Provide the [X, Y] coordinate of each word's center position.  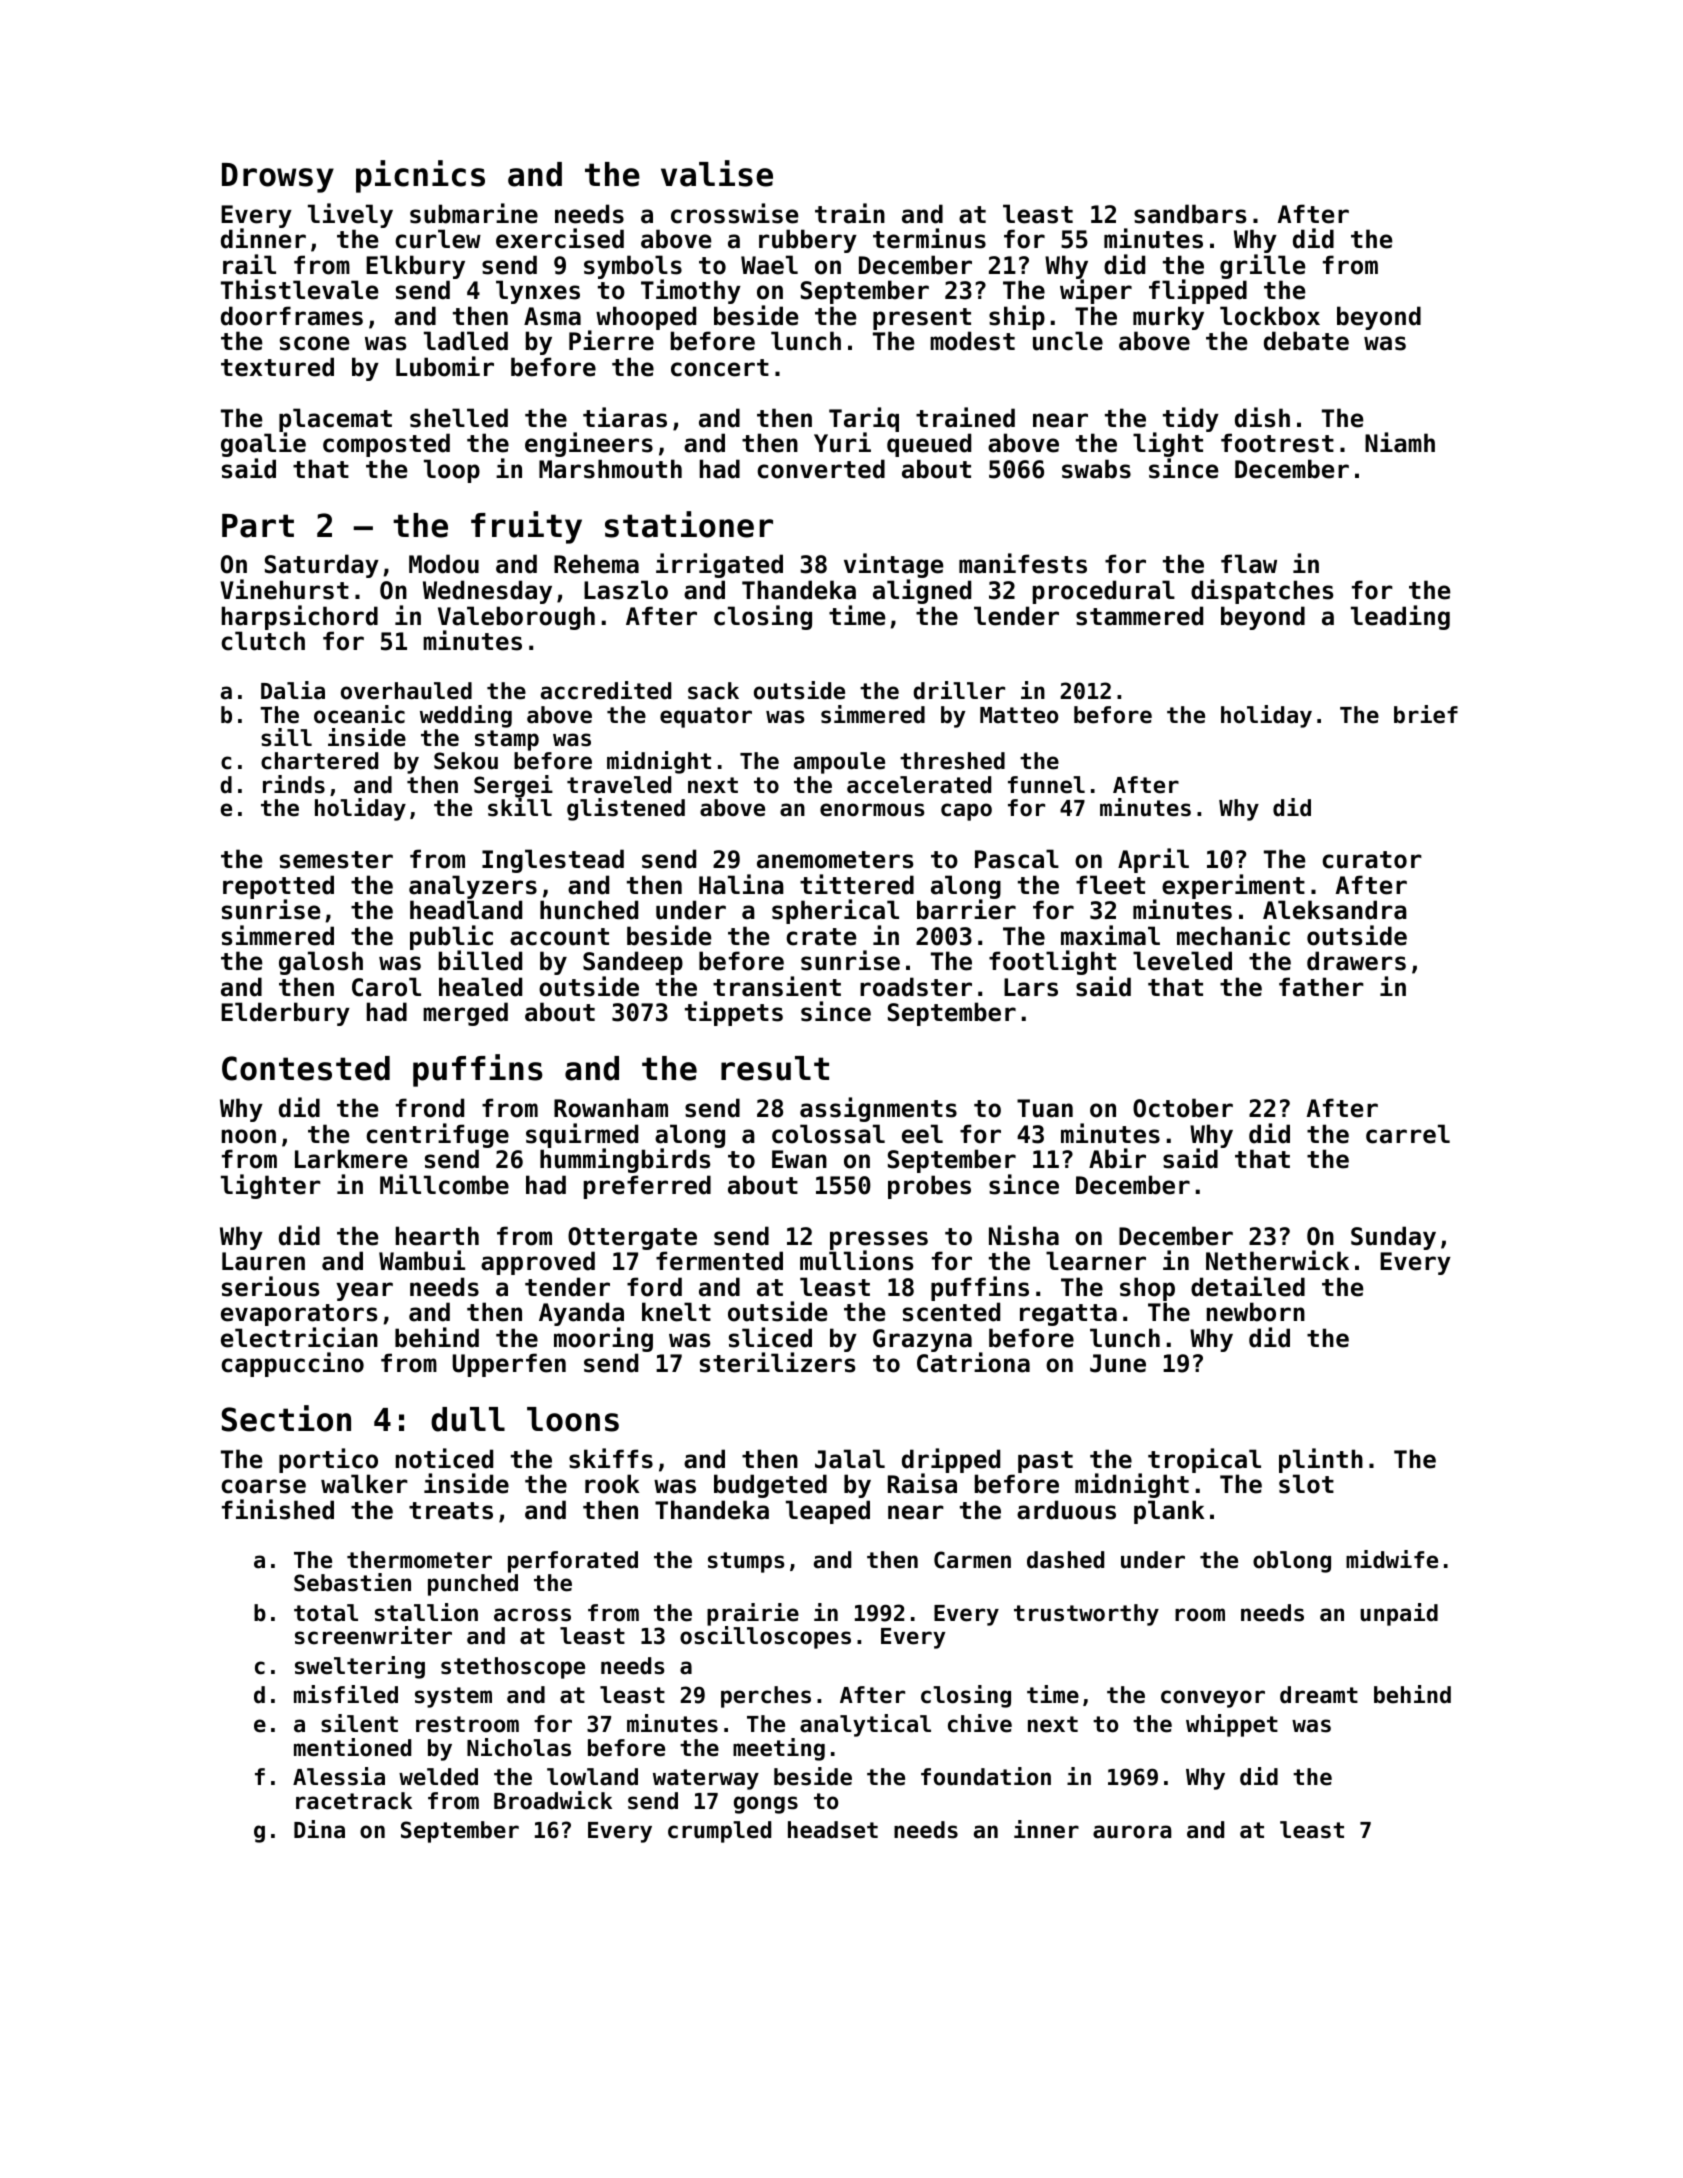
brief [1426, 714]
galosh [321, 963]
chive [980, 1723]
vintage [893, 565]
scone [314, 343]
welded [438, 1777]
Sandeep [633, 963]
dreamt [1319, 1695]
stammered [1139, 616]
